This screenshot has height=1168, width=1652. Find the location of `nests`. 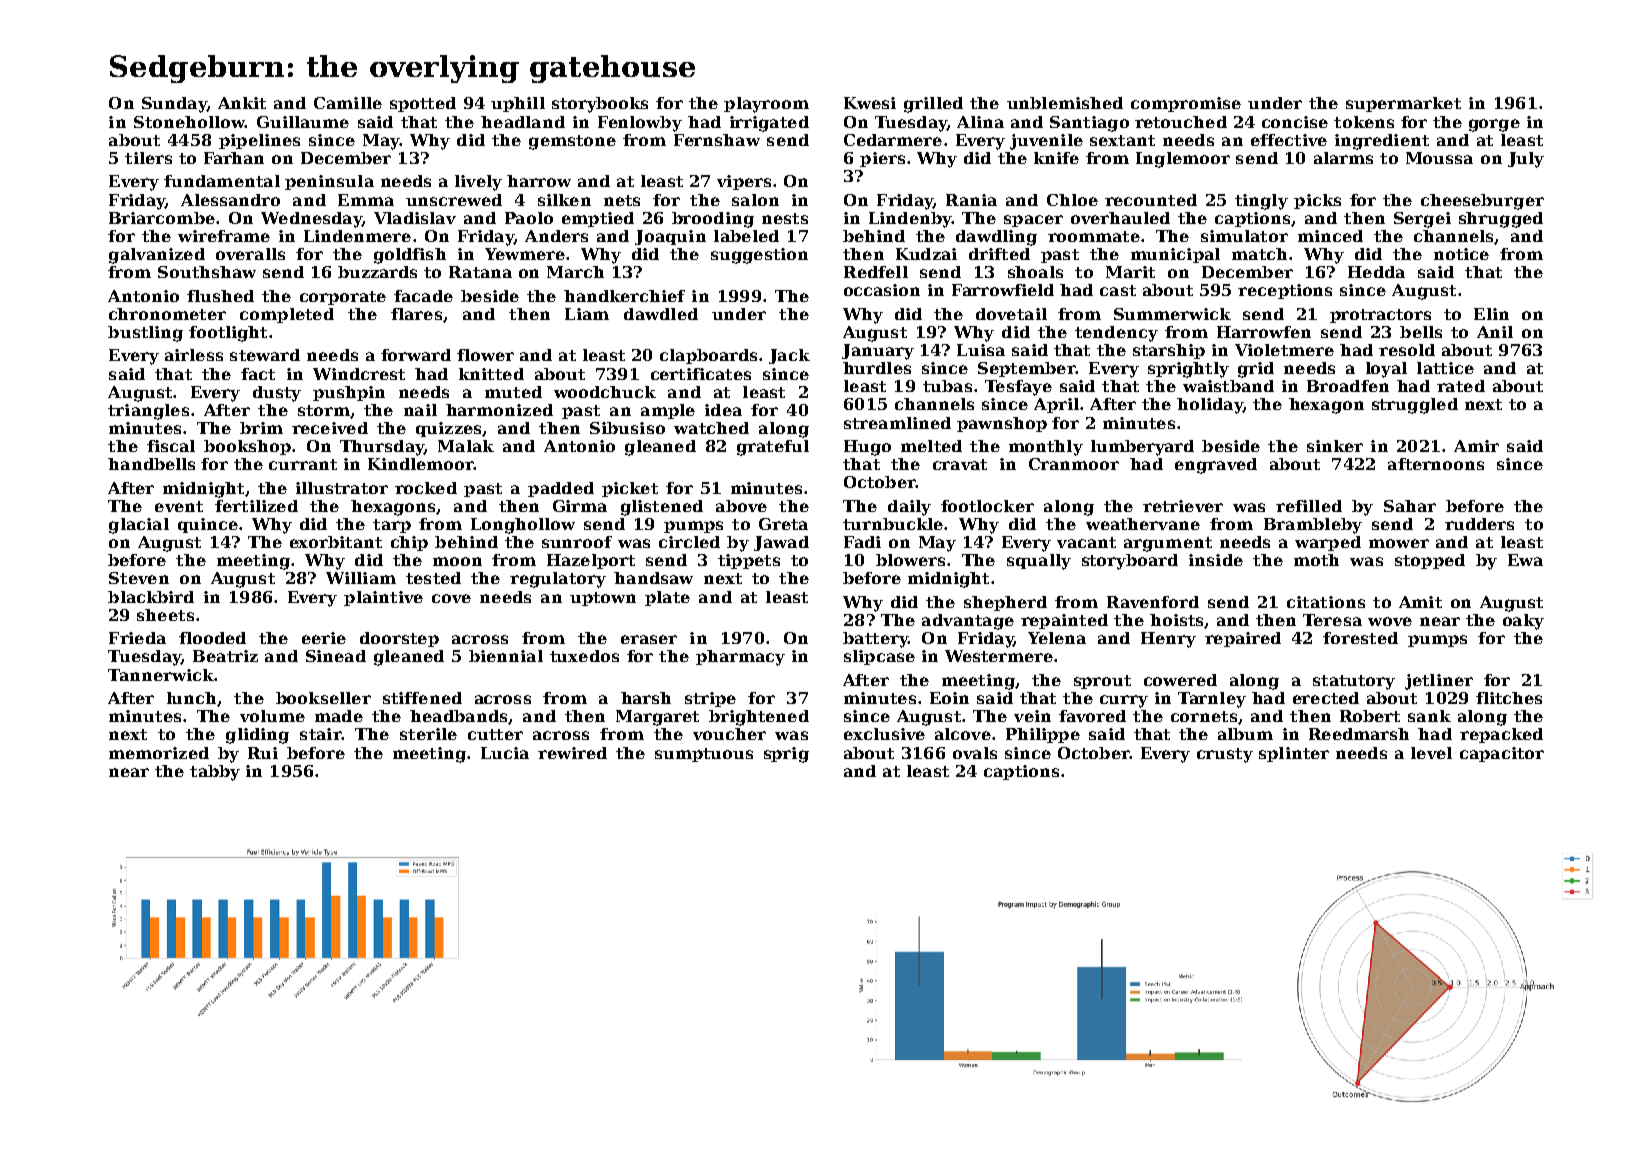

nests is located at coordinates (785, 218).
